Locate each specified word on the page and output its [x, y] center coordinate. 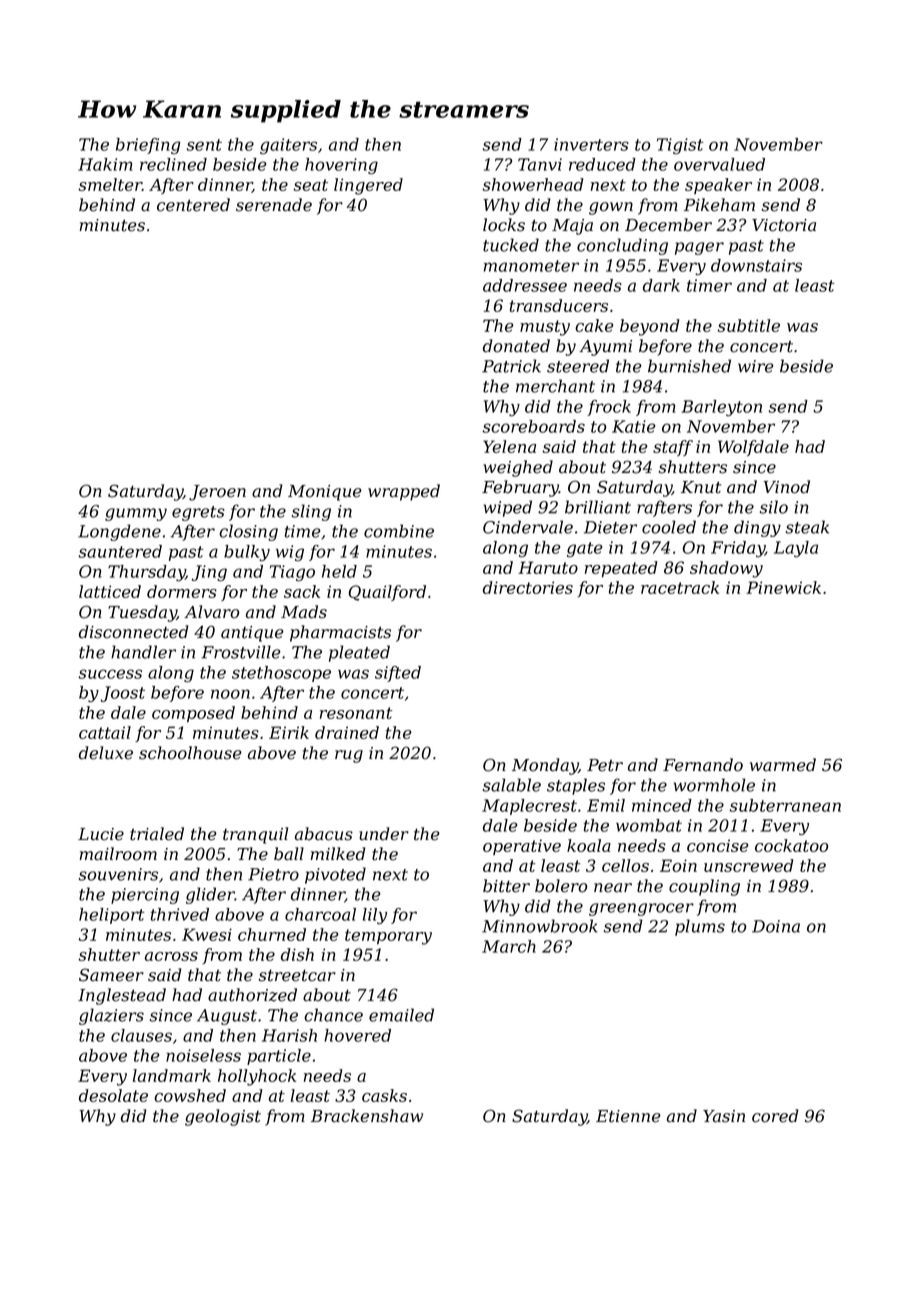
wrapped [404, 492]
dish [297, 954]
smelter [110, 184]
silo [774, 507]
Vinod [787, 487]
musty [545, 328]
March [509, 946]
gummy [136, 514]
